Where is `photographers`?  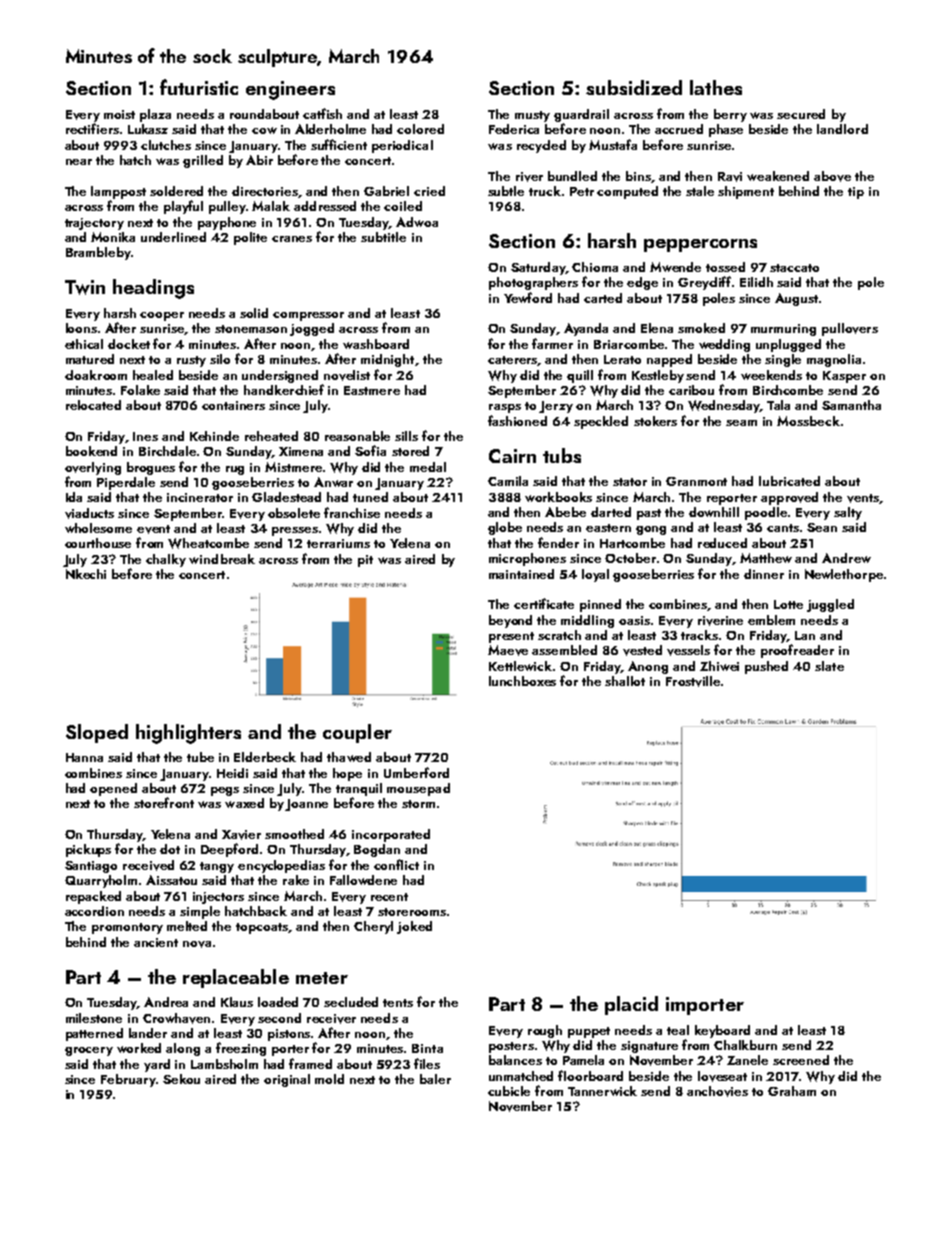
photographers is located at coordinates (533, 283).
